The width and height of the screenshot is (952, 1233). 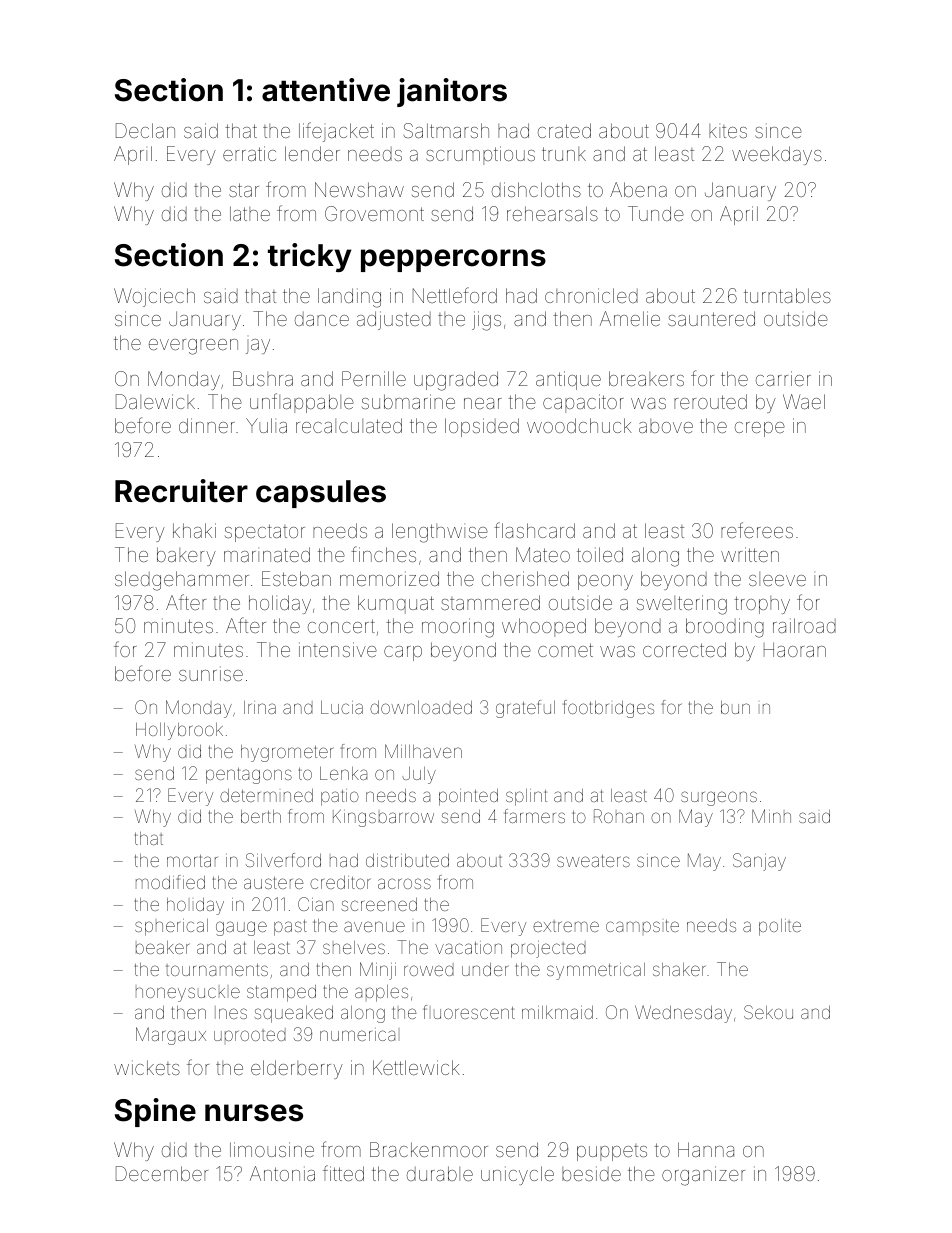 What do you see at coordinates (155, 401) in the screenshot?
I see `Dalewick` at bounding box center [155, 401].
